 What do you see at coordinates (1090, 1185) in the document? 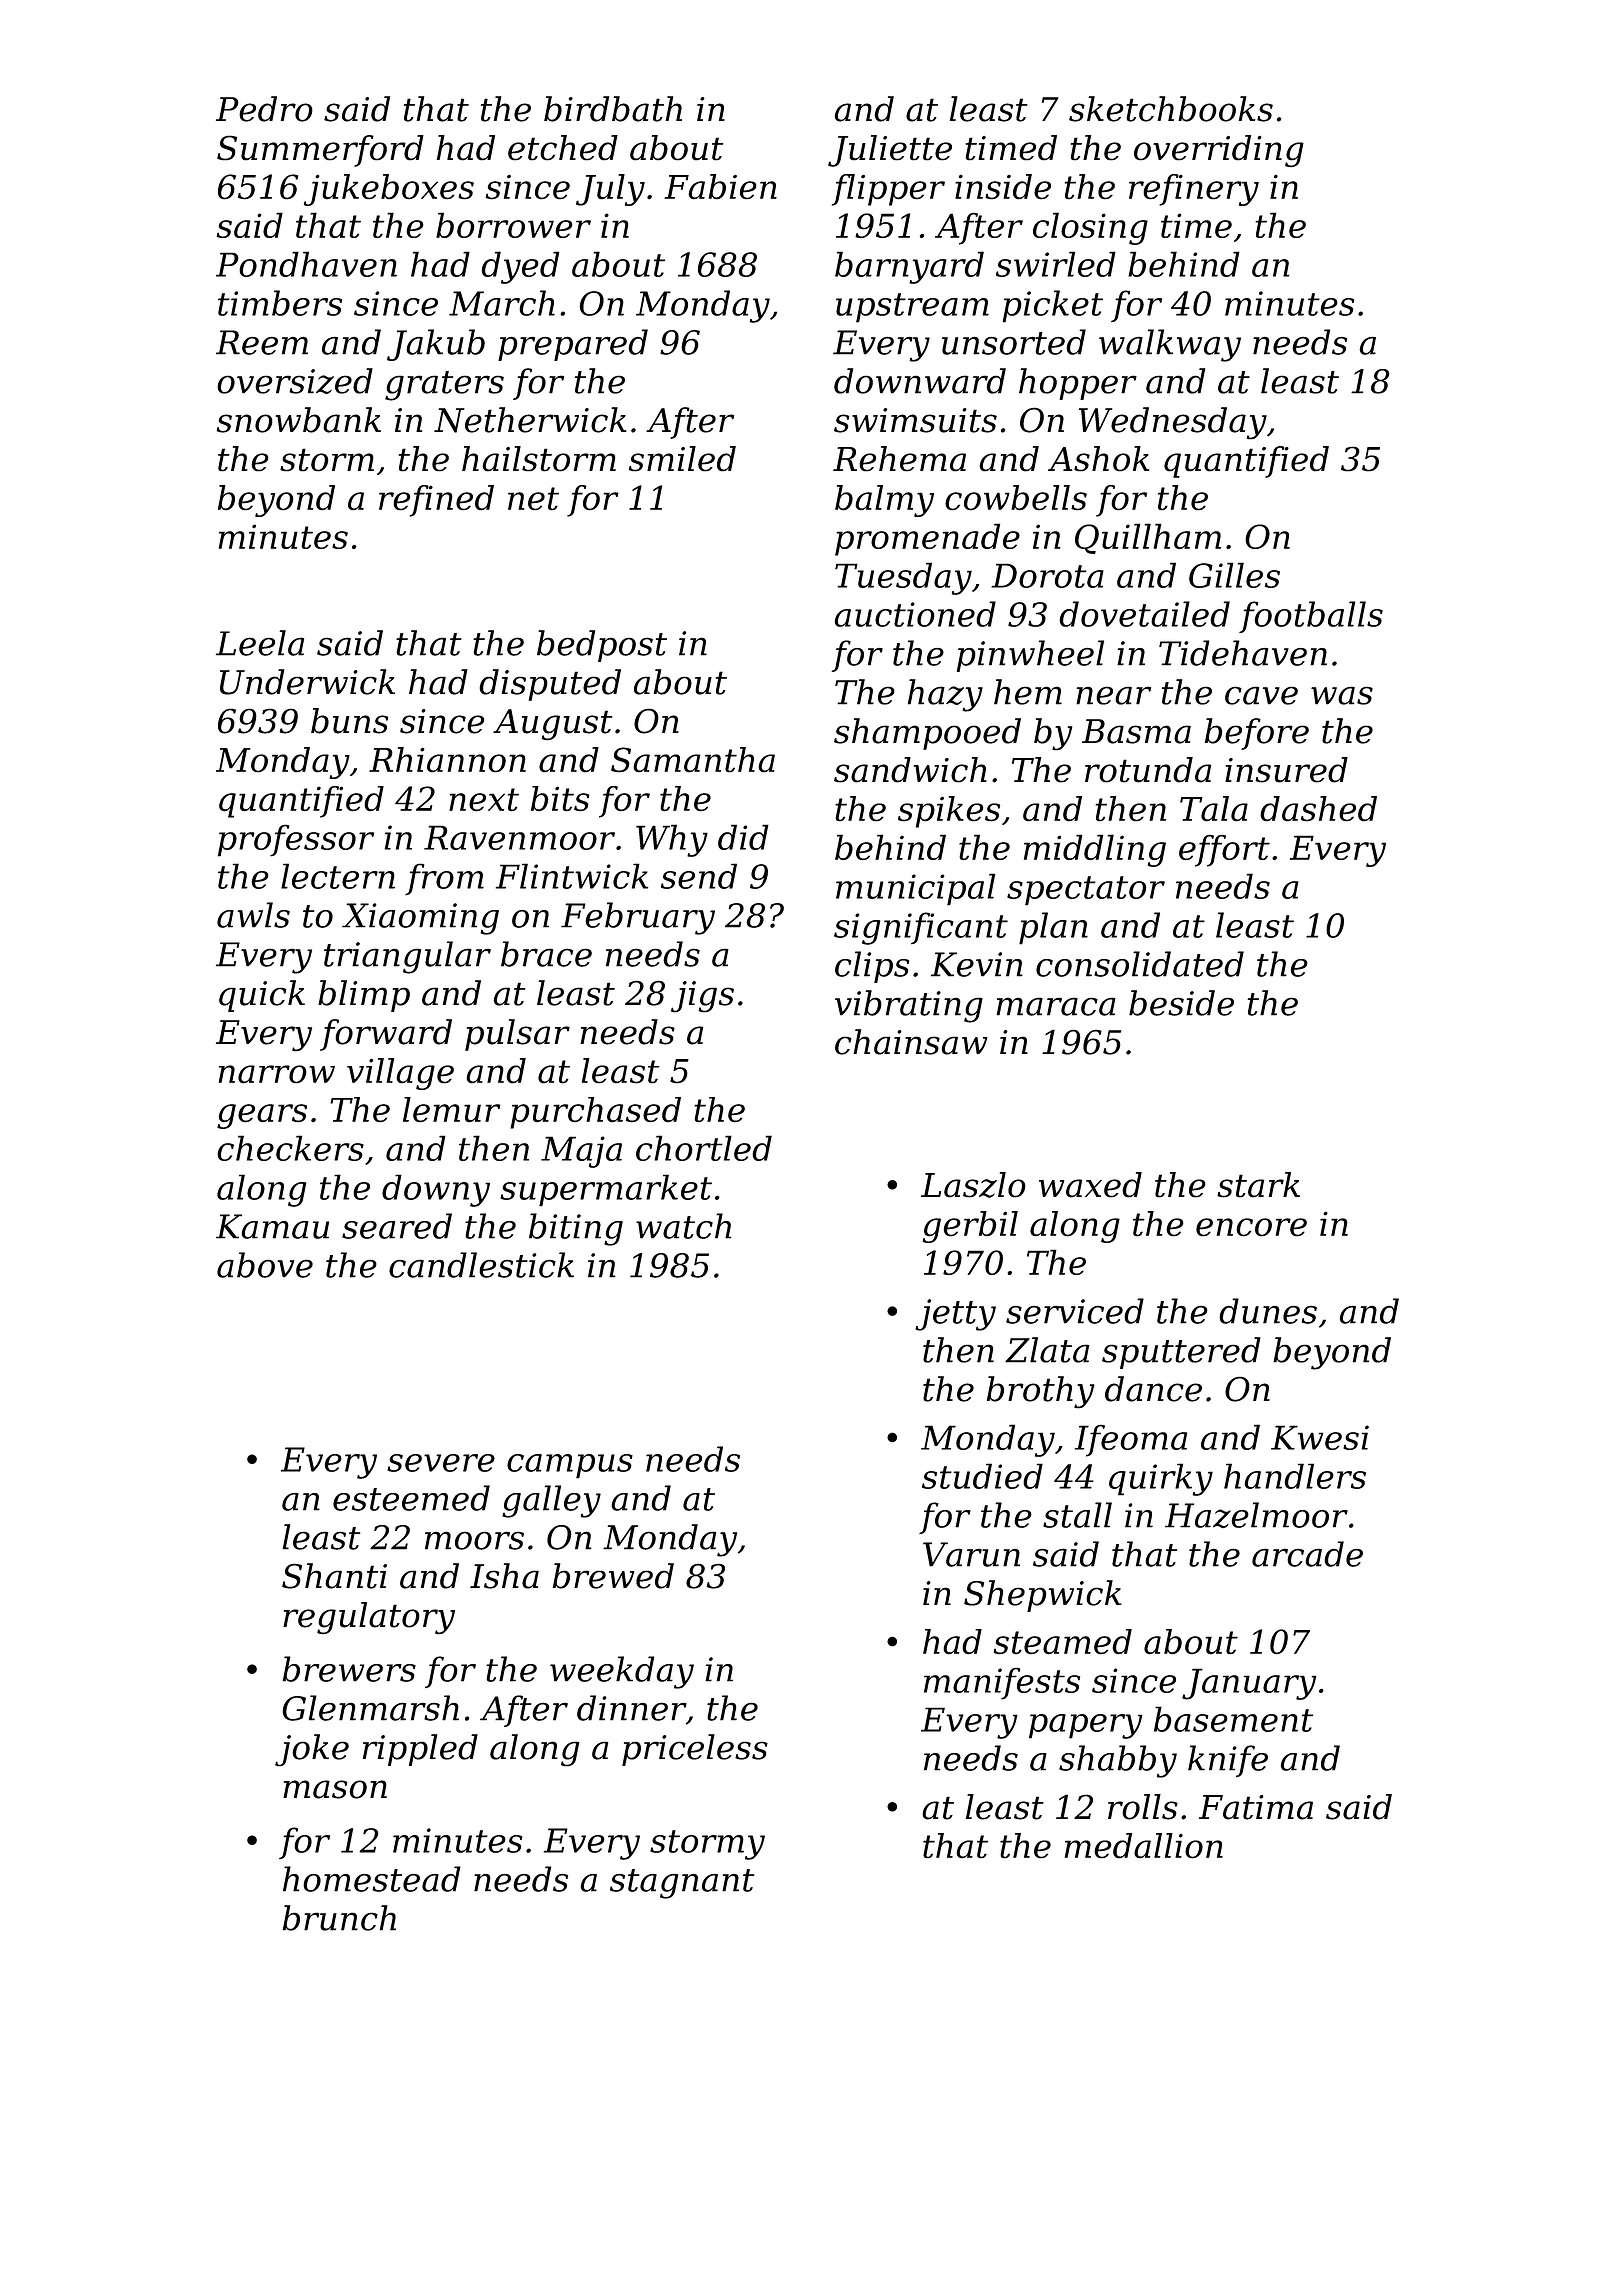
I see `waxed` at bounding box center [1090, 1185].
